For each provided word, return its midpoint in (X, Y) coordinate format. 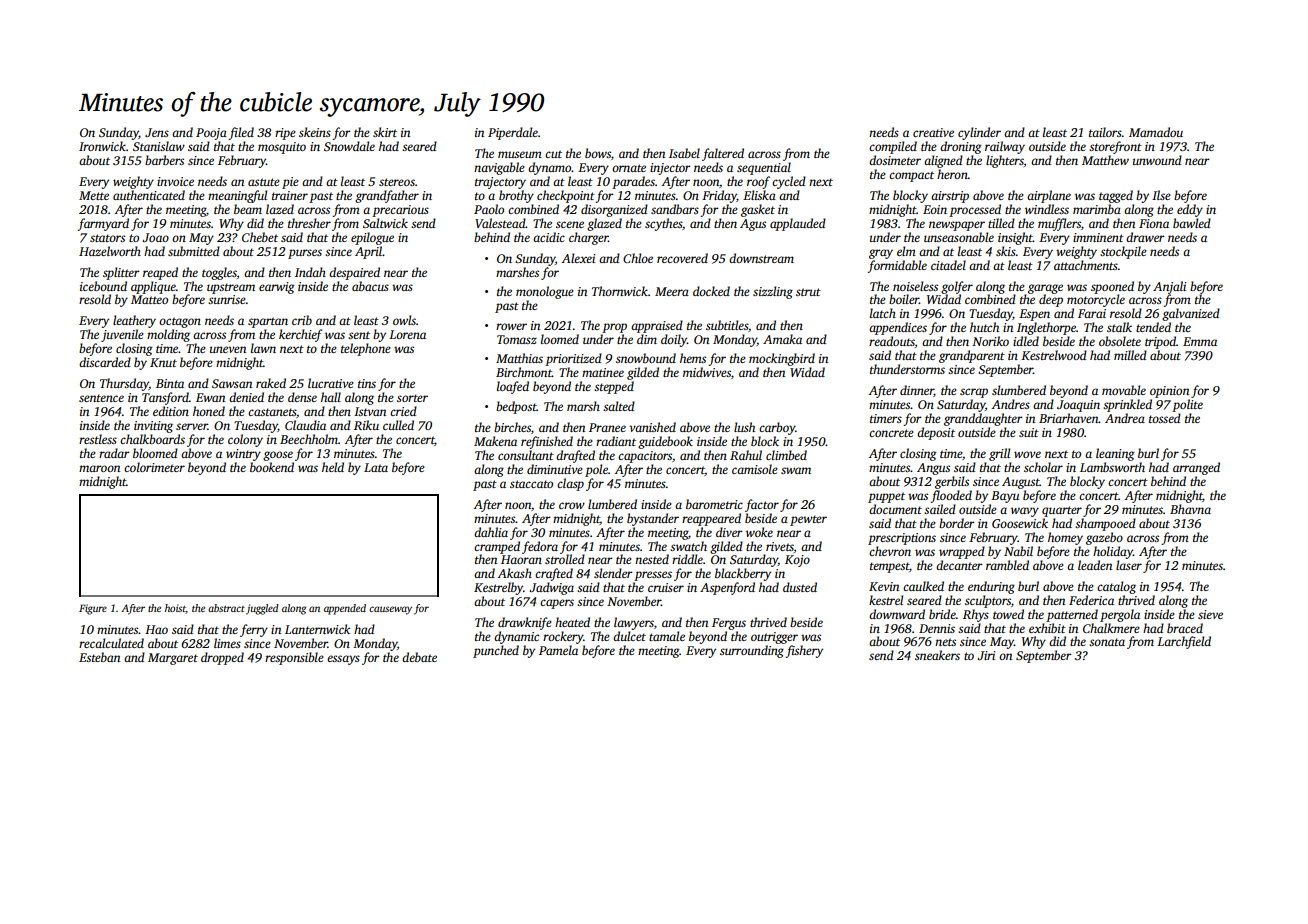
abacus (370, 286)
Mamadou (1156, 132)
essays (343, 660)
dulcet (629, 636)
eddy (1190, 210)
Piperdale (513, 133)
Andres (1011, 404)
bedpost (516, 407)
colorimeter (154, 467)
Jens (157, 132)
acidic (549, 237)
